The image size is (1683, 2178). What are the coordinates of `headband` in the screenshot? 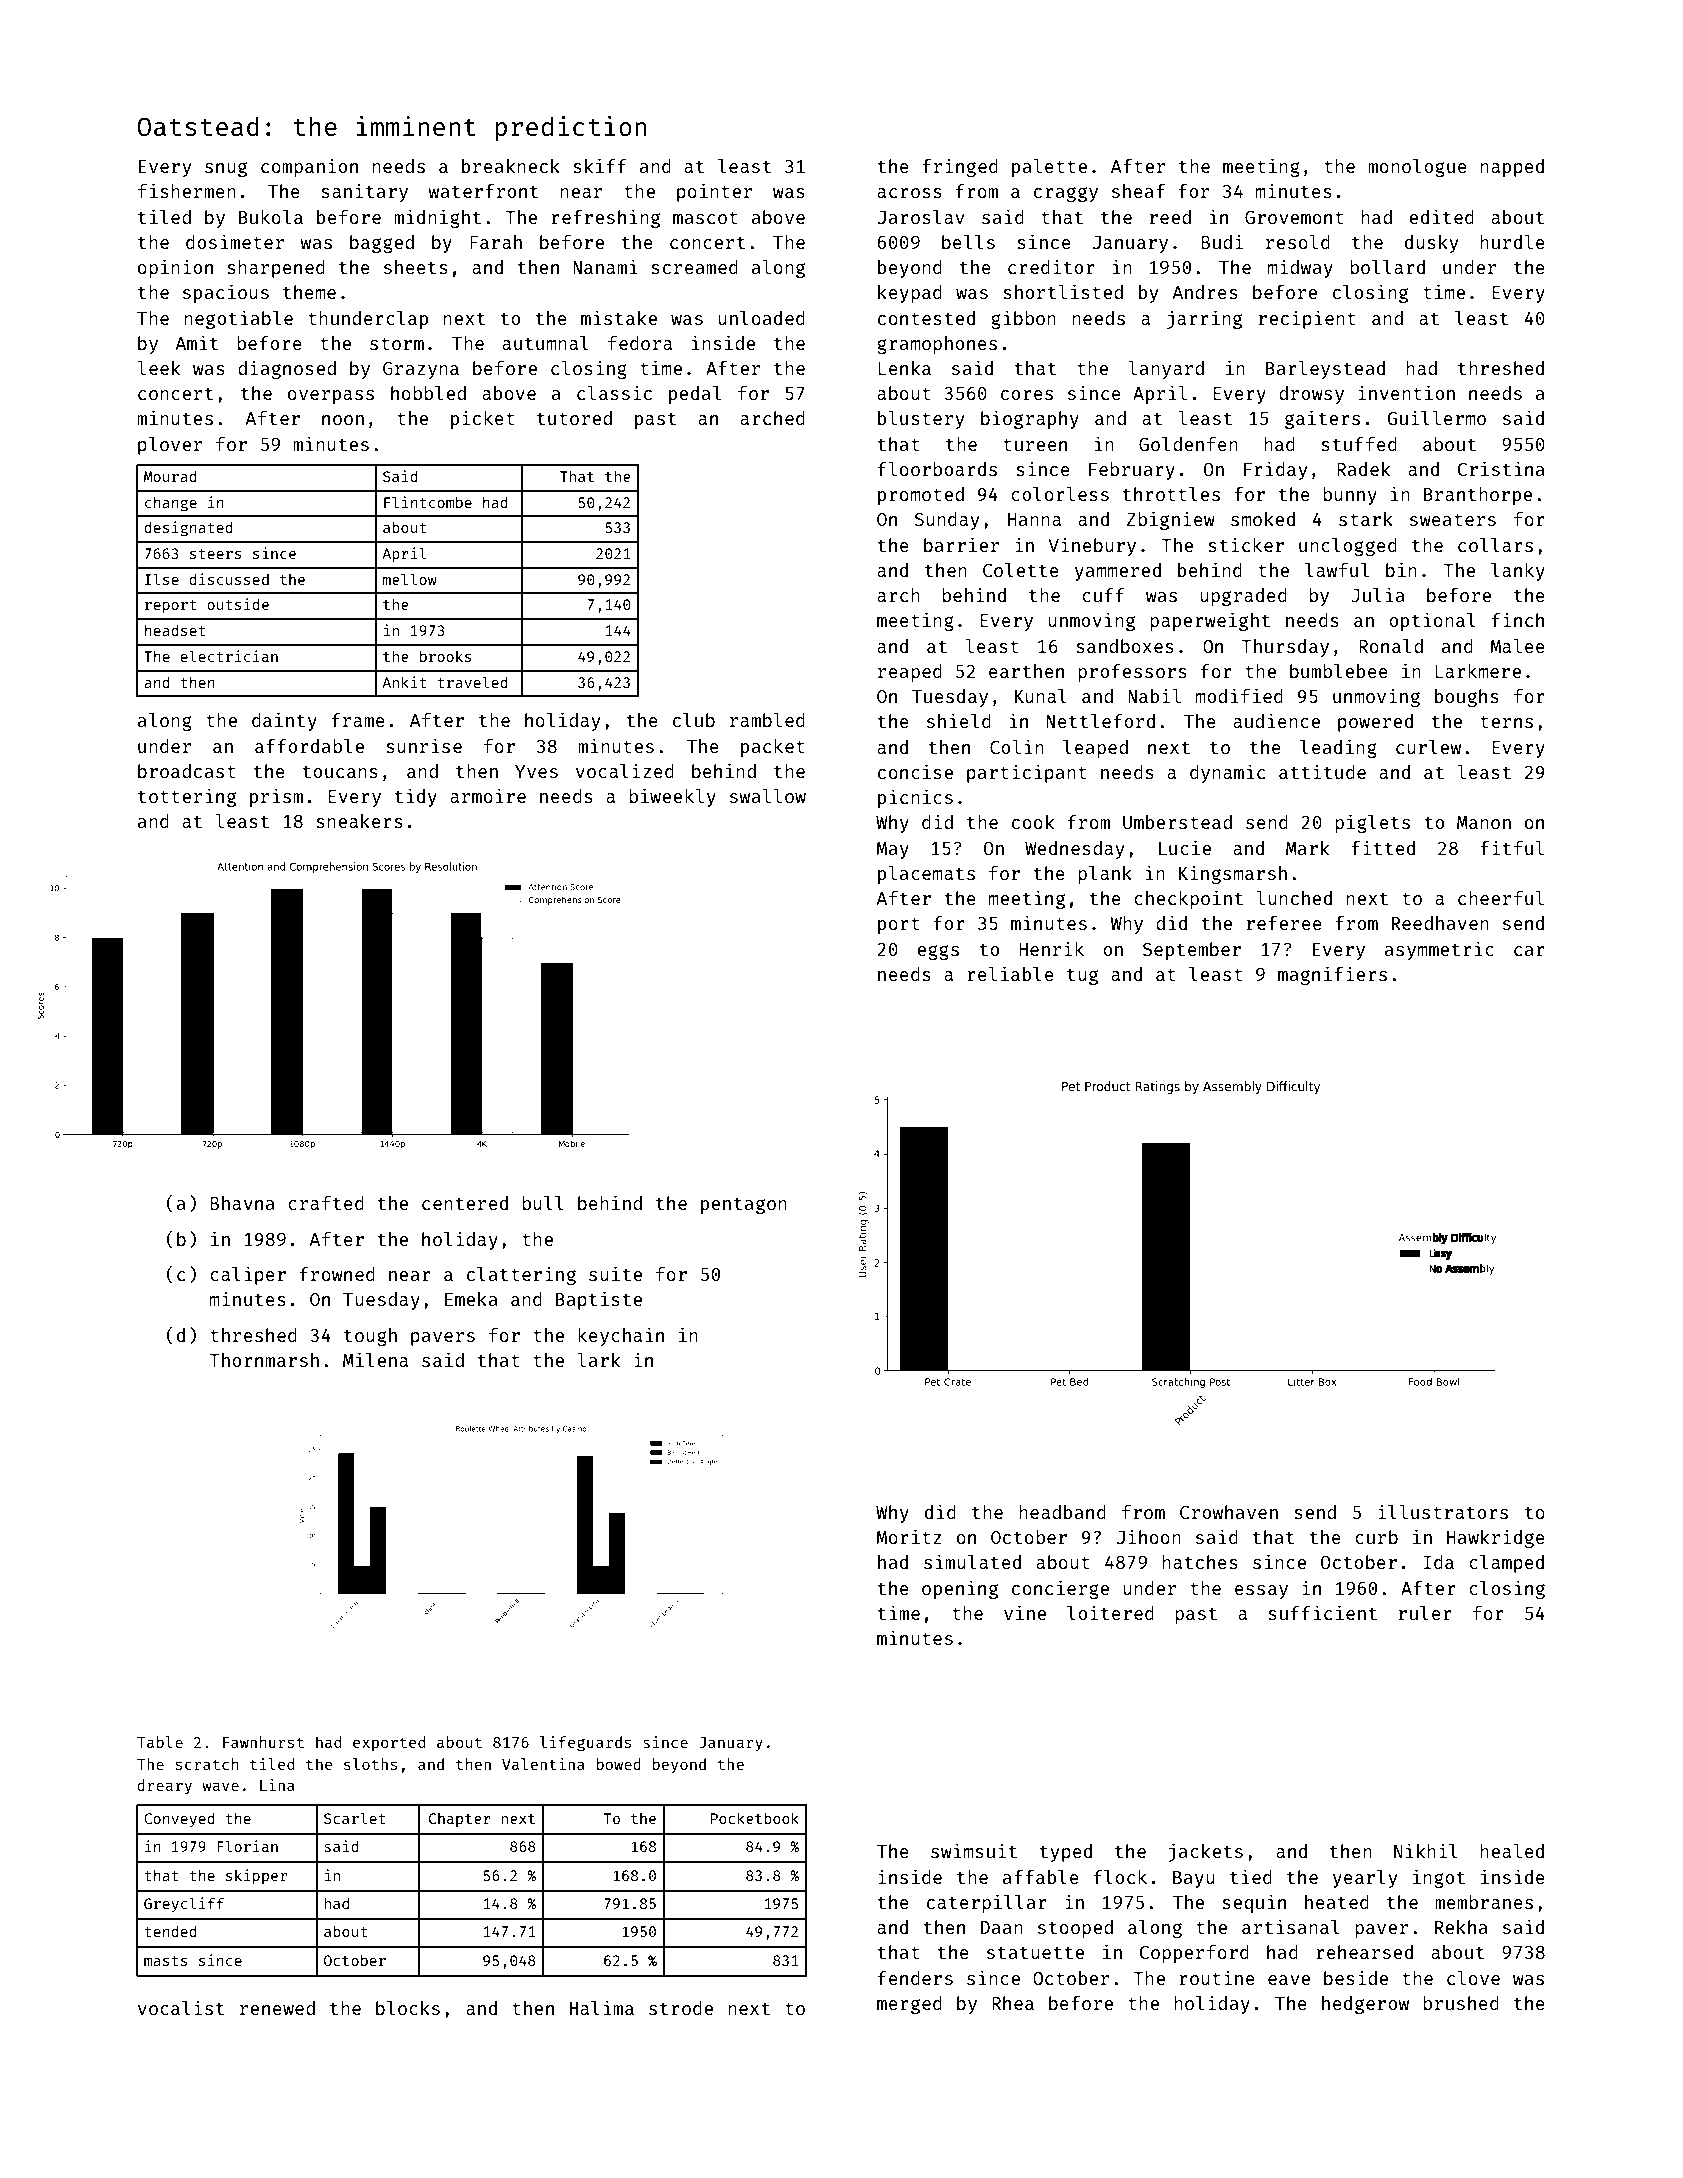 It's located at (1063, 1512).
